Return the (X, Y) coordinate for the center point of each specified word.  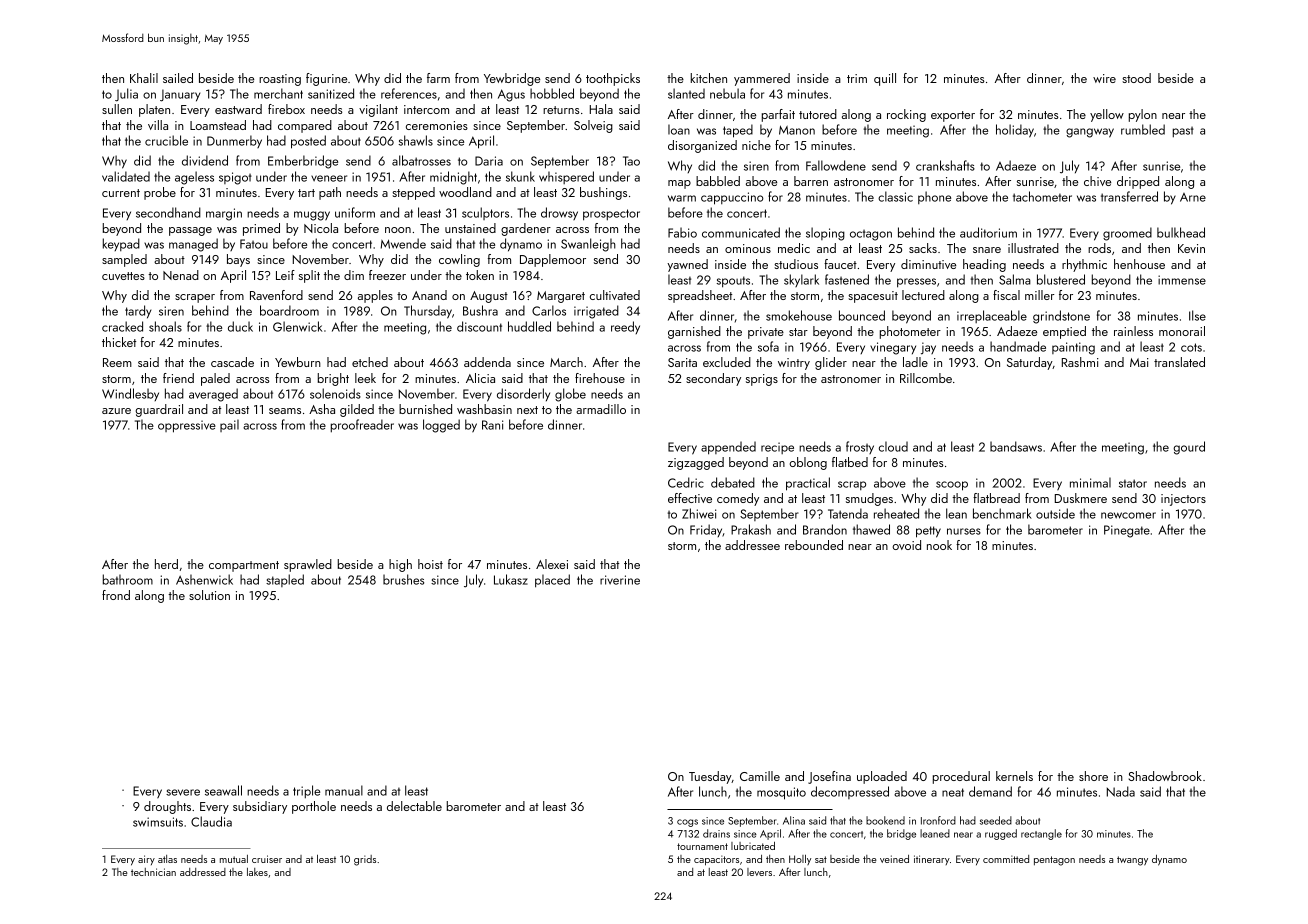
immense (1182, 280)
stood (1136, 78)
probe (160, 193)
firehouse (600, 378)
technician (153, 872)
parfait (778, 115)
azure (116, 411)
